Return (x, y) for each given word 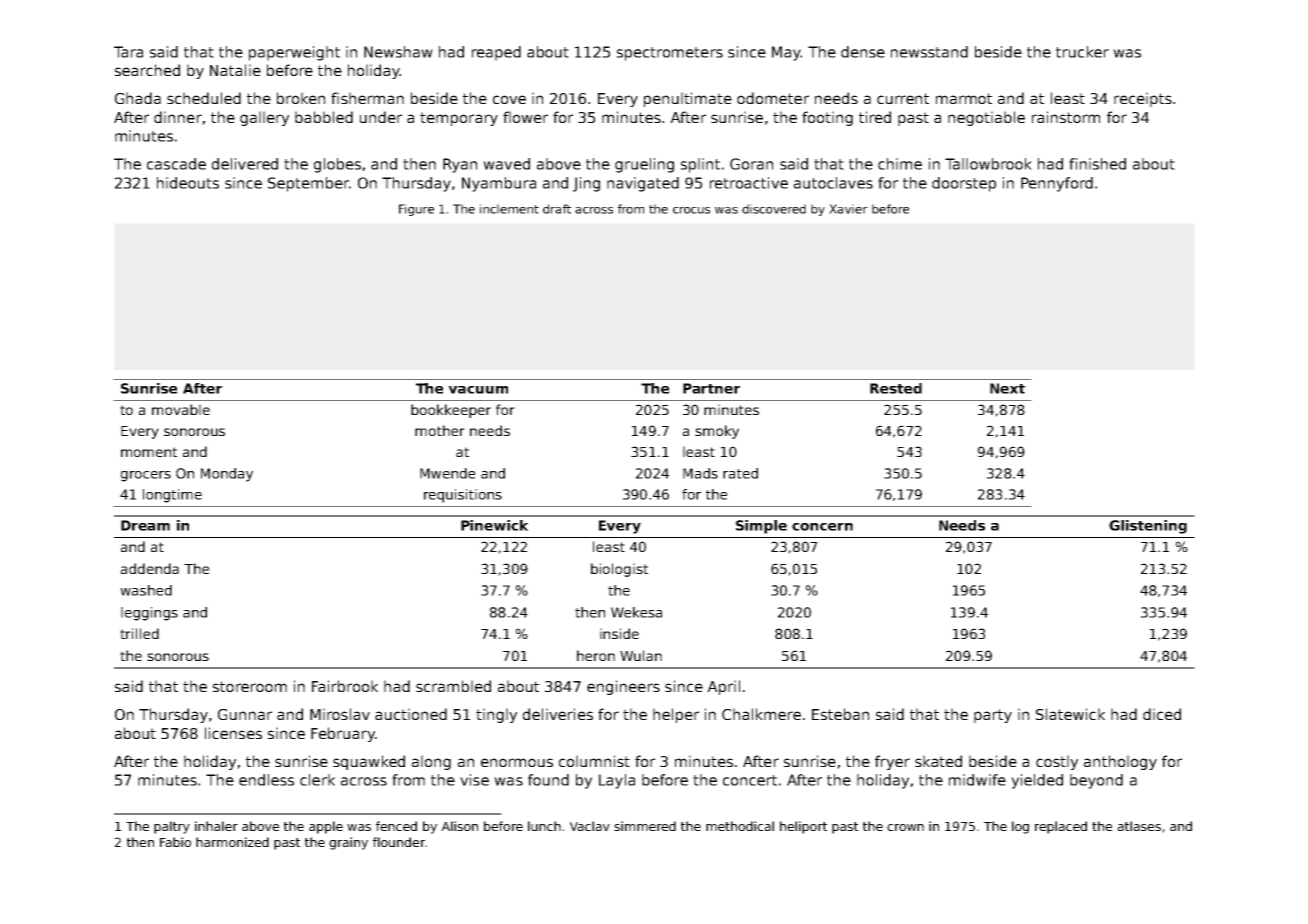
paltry (172, 827)
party (993, 716)
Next (1007, 388)
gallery (264, 118)
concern (822, 527)
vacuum (478, 390)
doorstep (964, 184)
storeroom (250, 686)
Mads (700, 473)
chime (900, 164)
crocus (691, 210)
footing (827, 118)
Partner (711, 388)
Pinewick (494, 525)
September (308, 184)
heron (596, 655)
